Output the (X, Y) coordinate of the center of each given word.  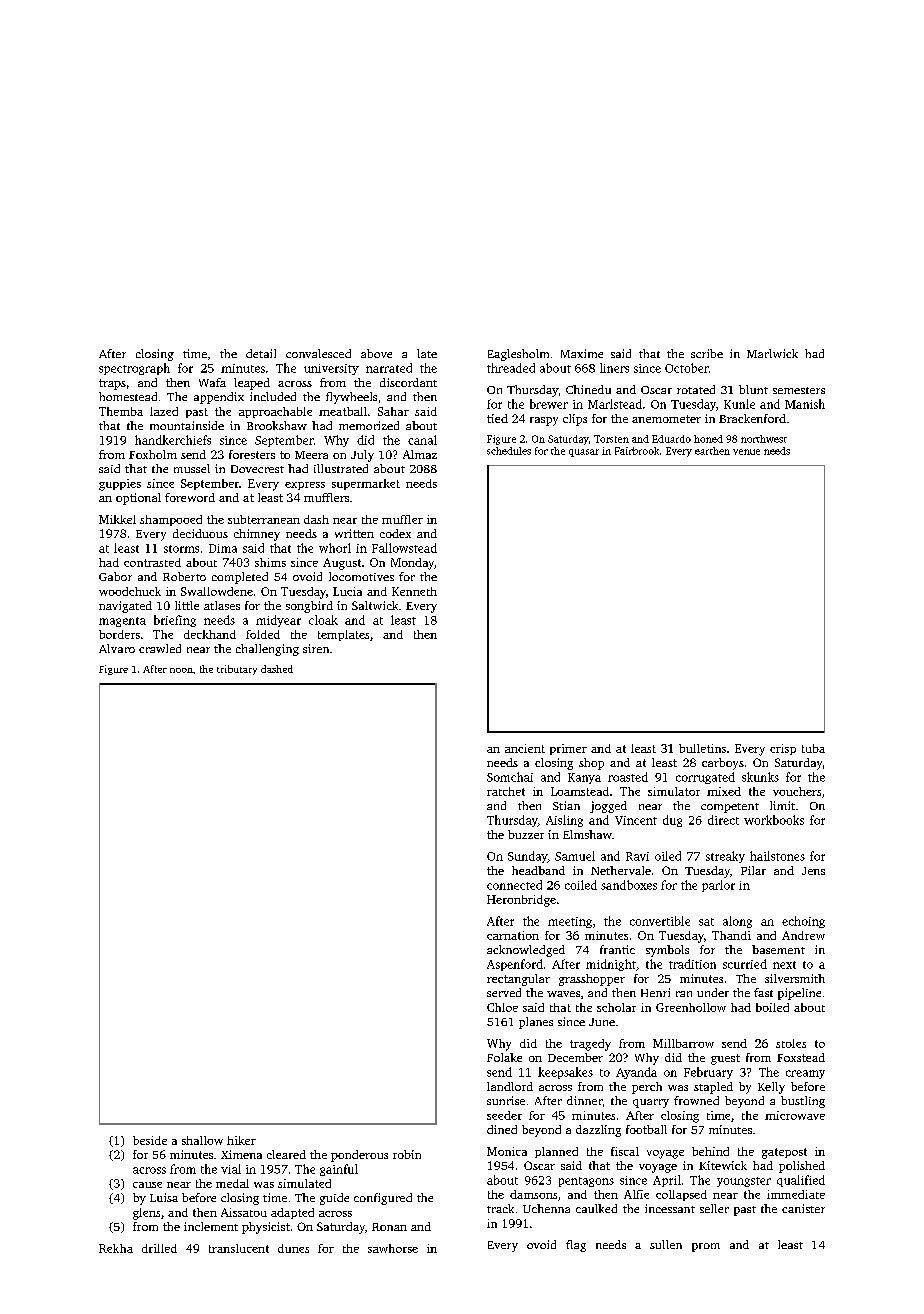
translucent (239, 1248)
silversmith (795, 978)
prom (706, 1247)
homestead (128, 396)
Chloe (502, 1007)
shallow (202, 1140)
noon (181, 670)
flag (576, 1246)
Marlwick (772, 353)
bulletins (702, 748)
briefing (175, 621)
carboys (723, 764)
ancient (525, 748)
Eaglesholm (518, 355)
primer (568, 749)
